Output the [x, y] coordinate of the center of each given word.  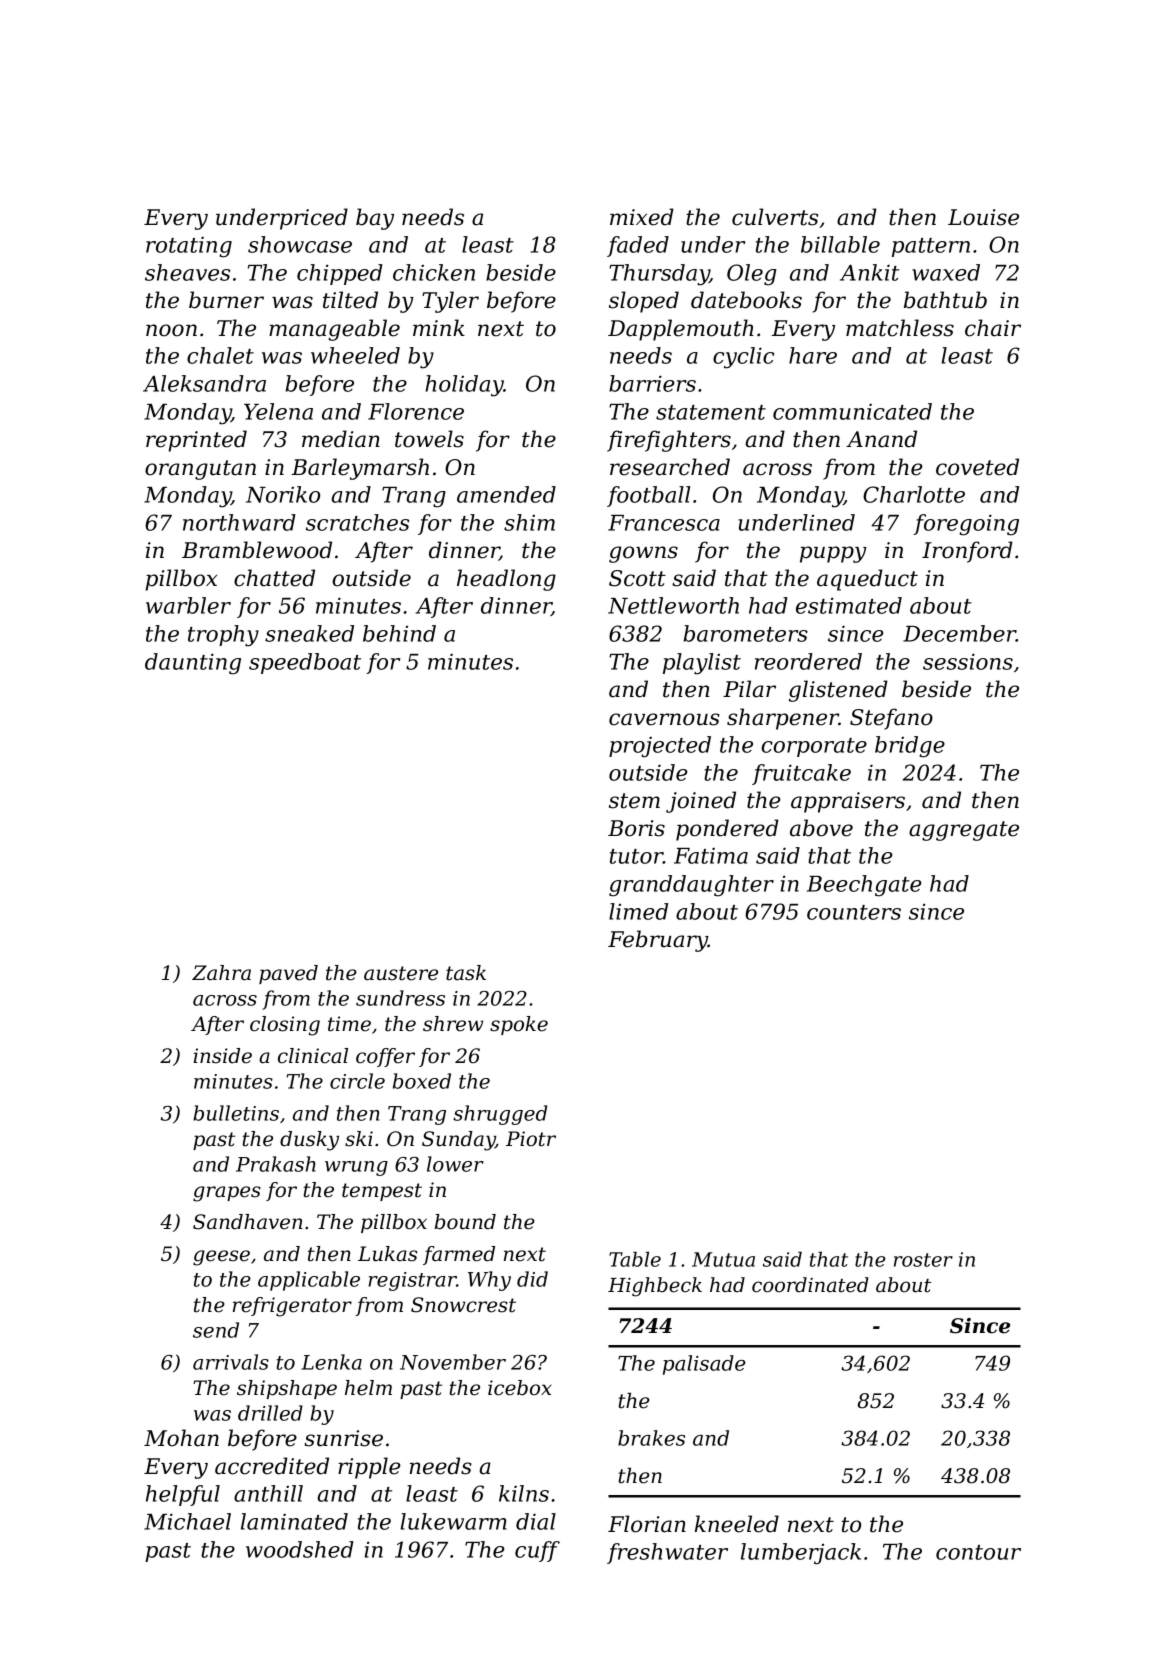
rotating [189, 247]
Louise [983, 217]
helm [368, 1388]
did [532, 1279]
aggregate [964, 831]
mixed [642, 217]
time [349, 1024]
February [658, 941]
